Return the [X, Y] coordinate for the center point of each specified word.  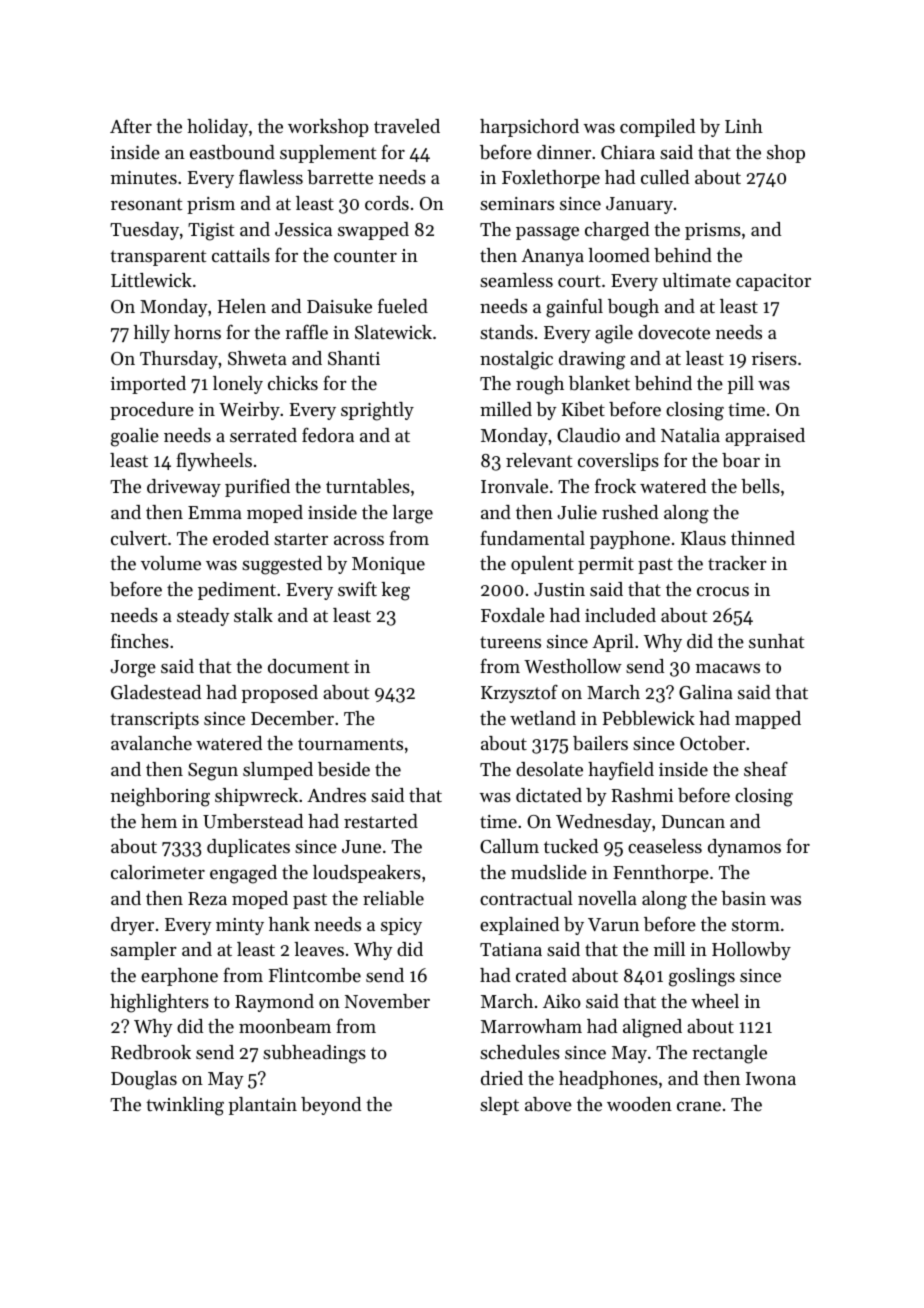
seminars [517, 203]
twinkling [185, 1106]
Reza [207, 898]
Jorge [133, 669]
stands [506, 332]
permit [606, 565]
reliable [393, 898]
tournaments [350, 744]
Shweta [257, 358]
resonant [146, 204]
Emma [215, 512]
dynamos [744, 848]
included [620, 615]
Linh [744, 126]
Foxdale [513, 615]
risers [774, 358]
